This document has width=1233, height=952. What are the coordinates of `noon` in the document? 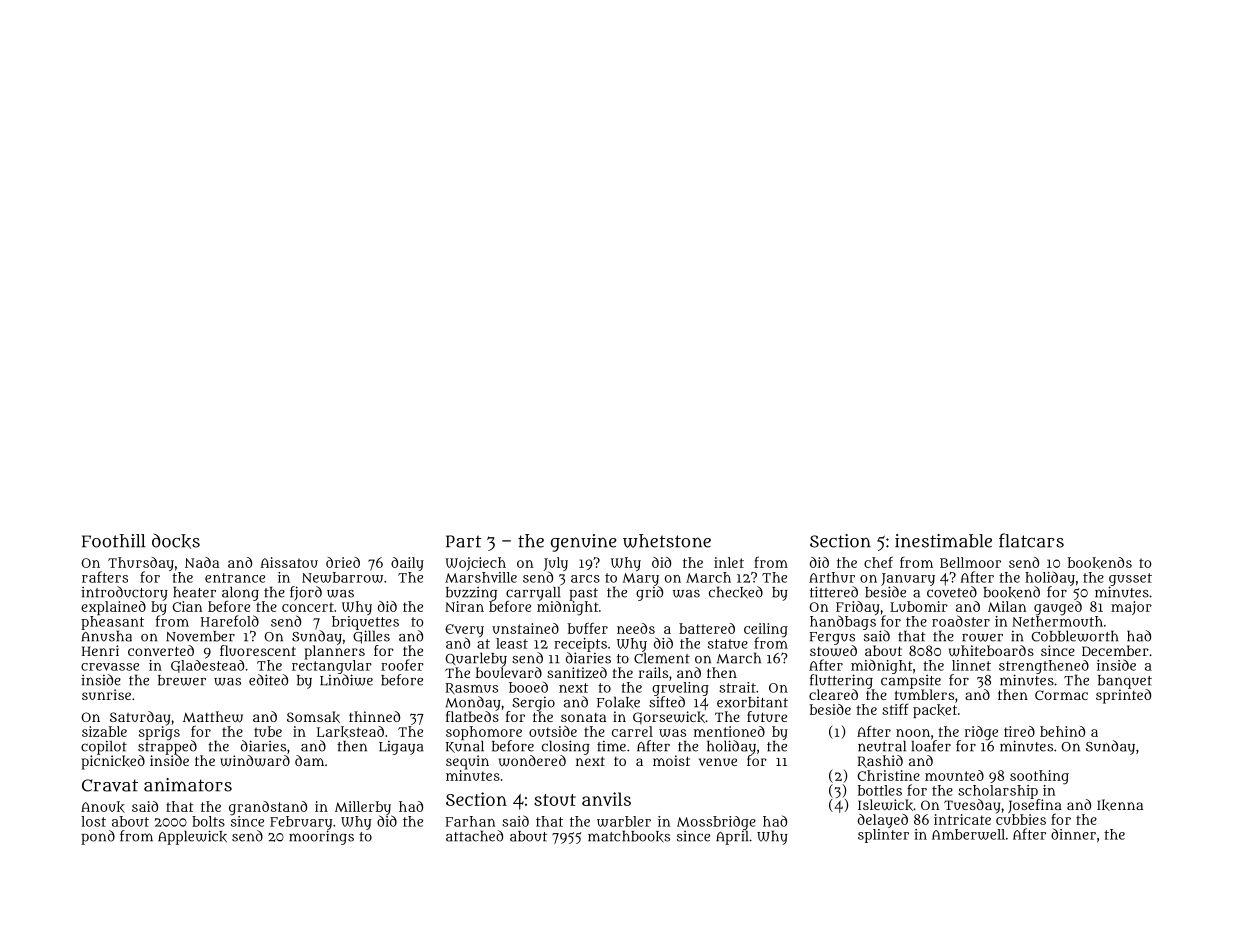 It's located at (913, 733).
